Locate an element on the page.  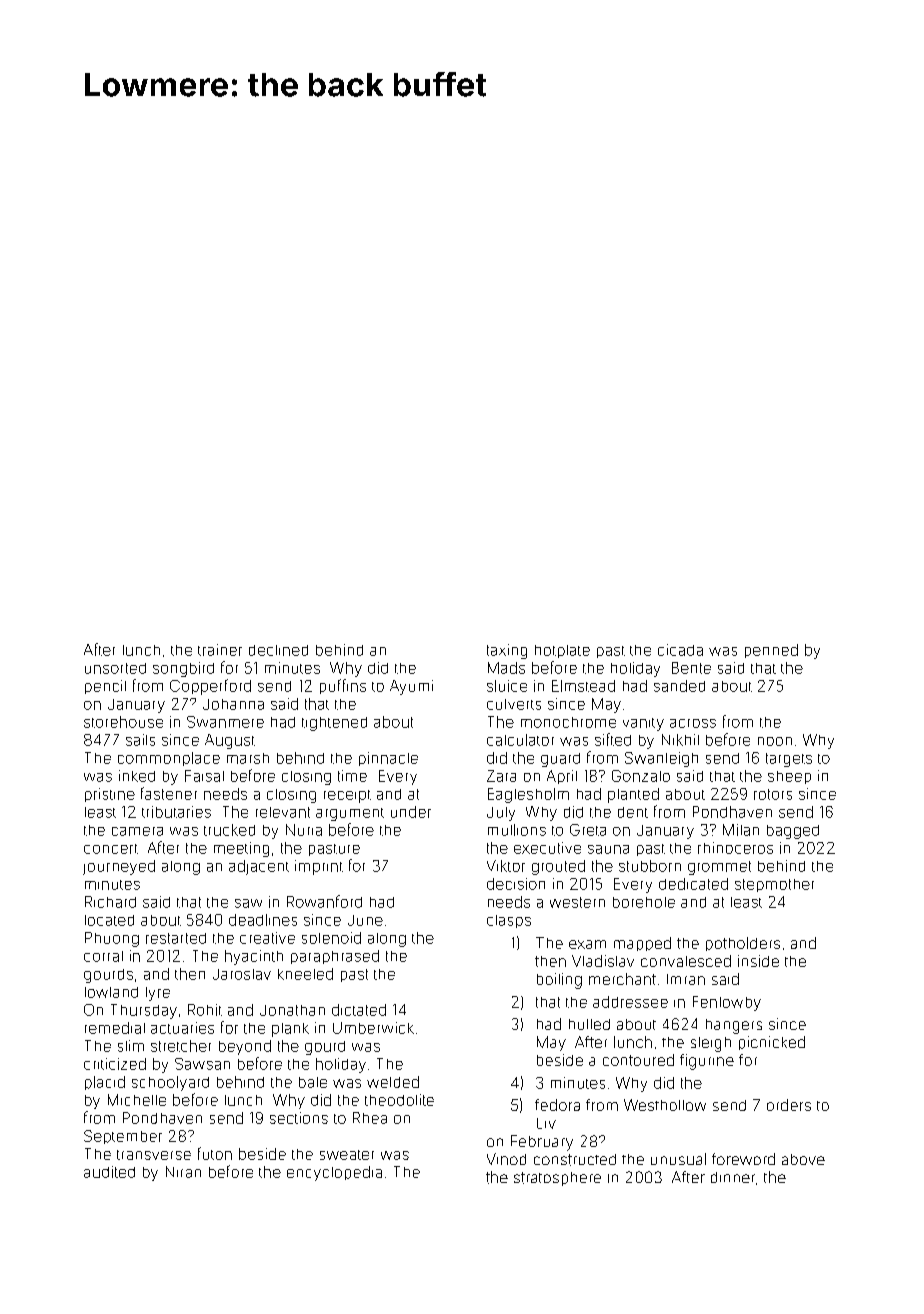
stubborn is located at coordinates (650, 866).
